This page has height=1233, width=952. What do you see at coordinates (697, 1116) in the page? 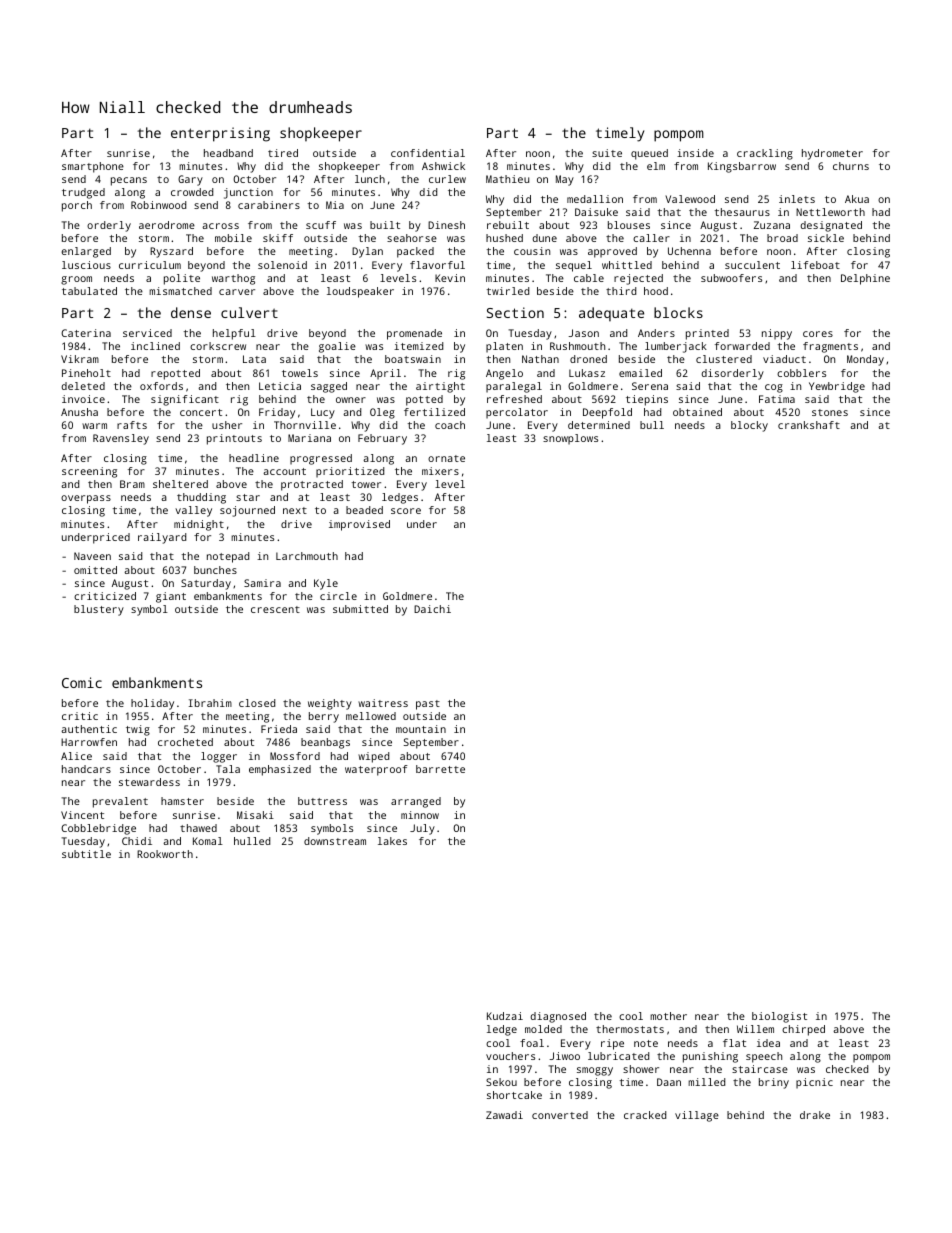
I see `village` at bounding box center [697, 1116].
